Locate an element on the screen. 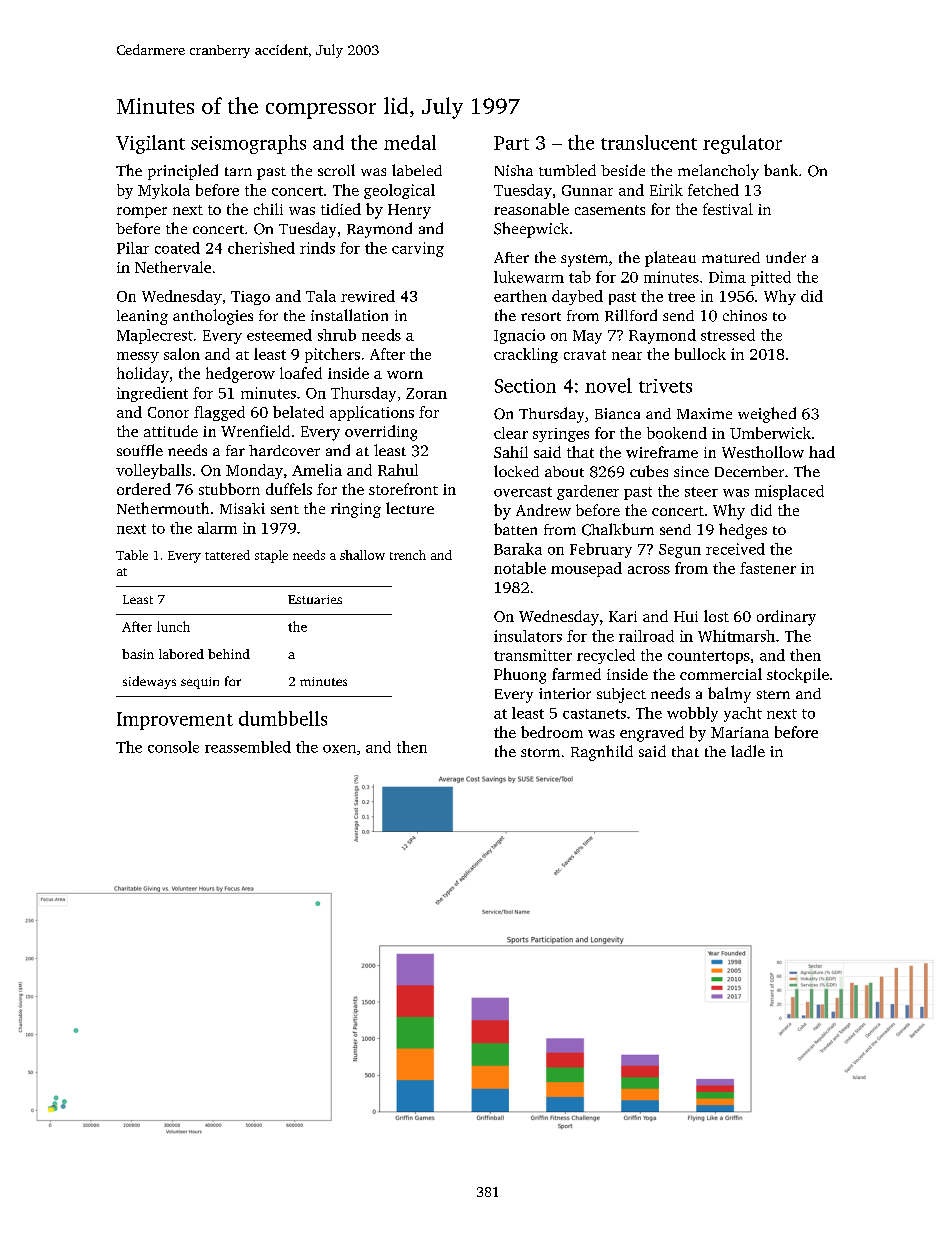 The height and width of the screenshot is (1233, 952). duffels is located at coordinates (289, 489).
